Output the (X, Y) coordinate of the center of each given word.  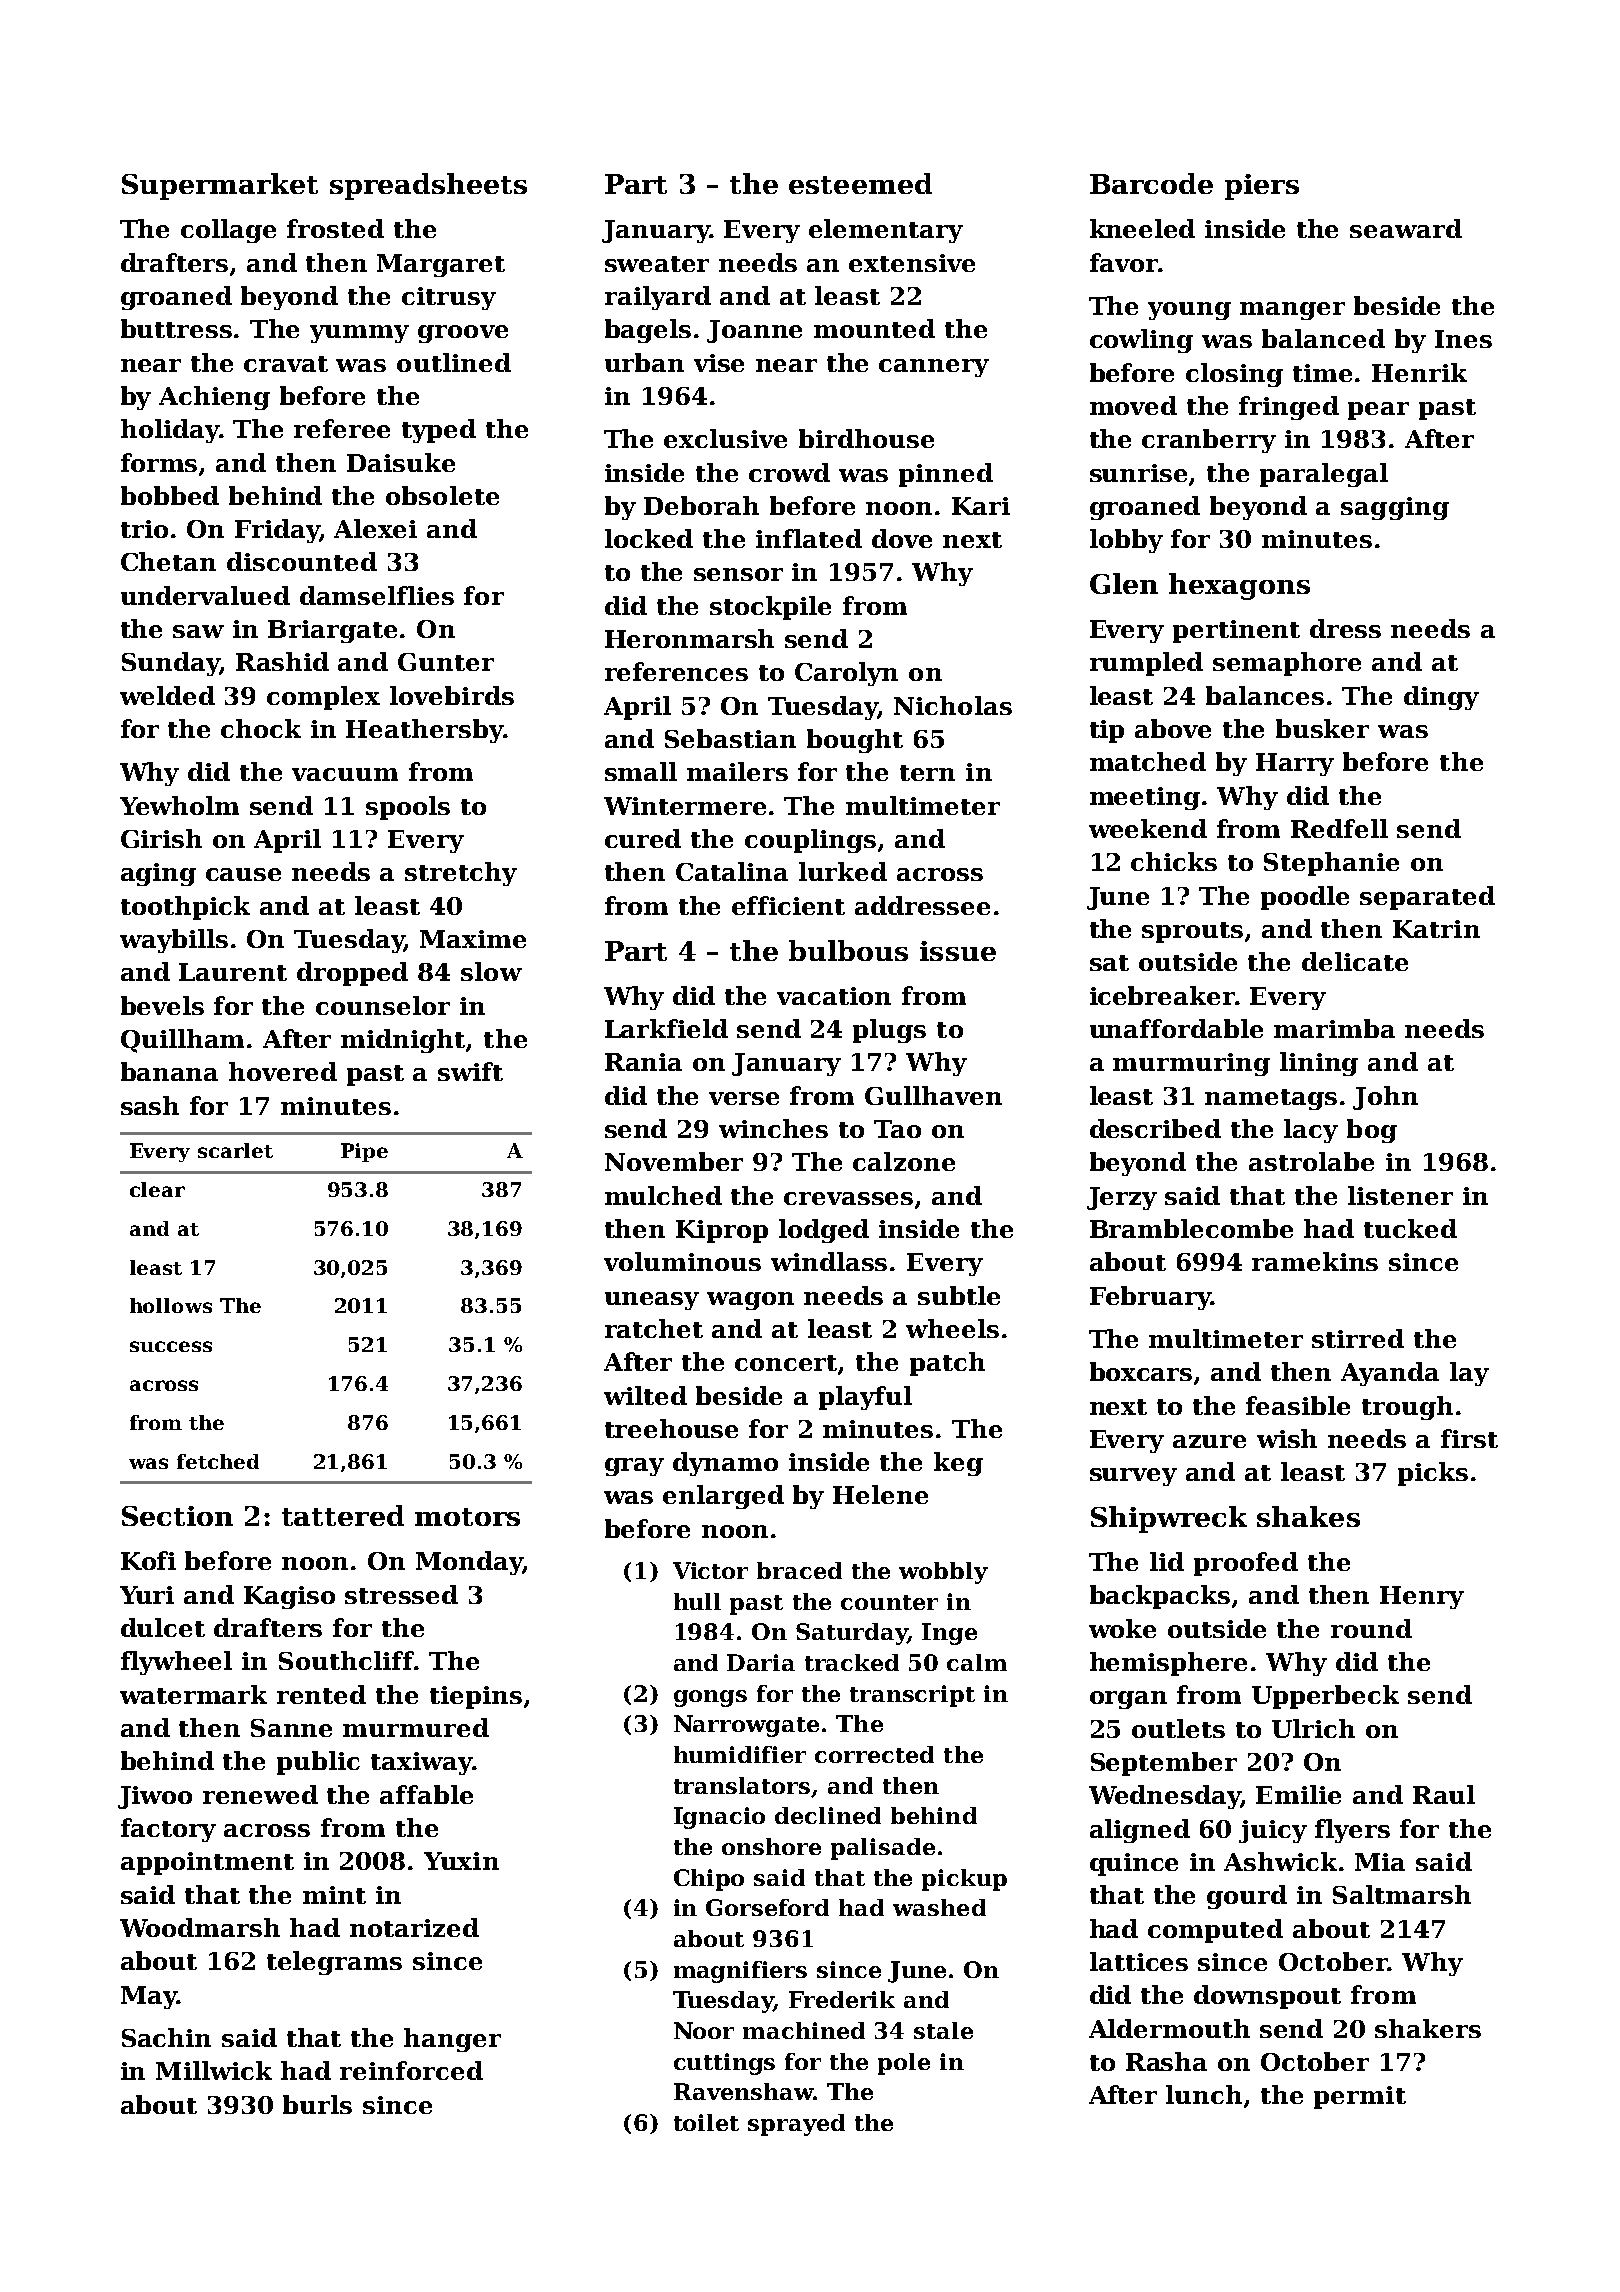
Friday (277, 531)
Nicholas (953, 705)
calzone (904, 1161)
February (1150, 1298)
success (171, 1346)
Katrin (1436, 929)
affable (426, 1794)
